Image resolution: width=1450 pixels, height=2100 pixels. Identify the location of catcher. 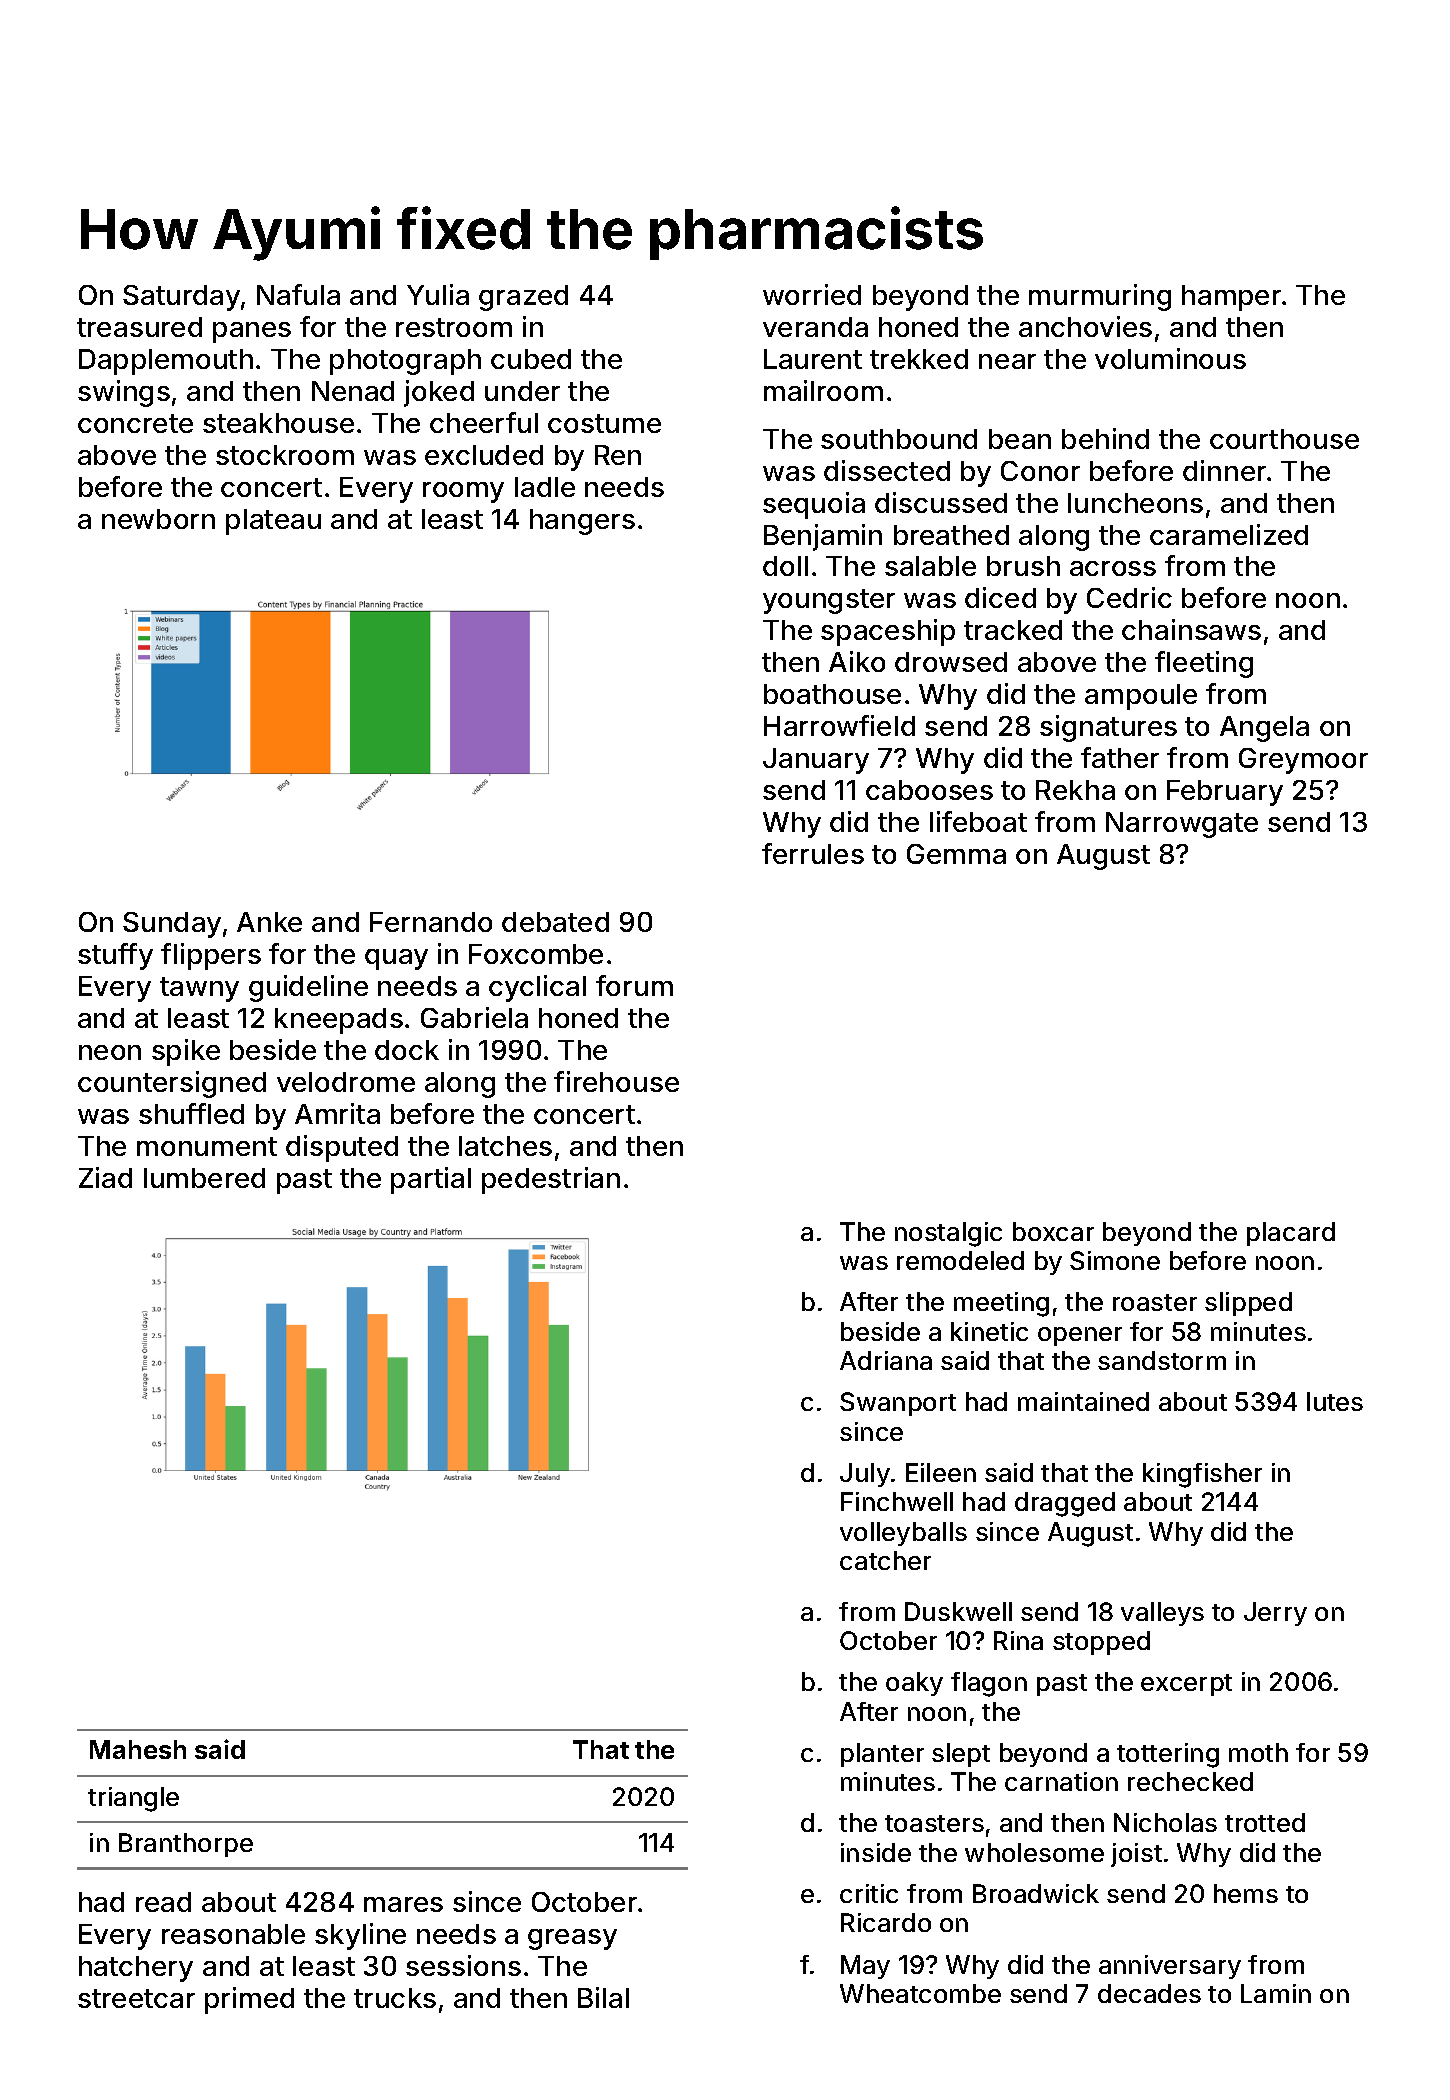
(885, 1560).
